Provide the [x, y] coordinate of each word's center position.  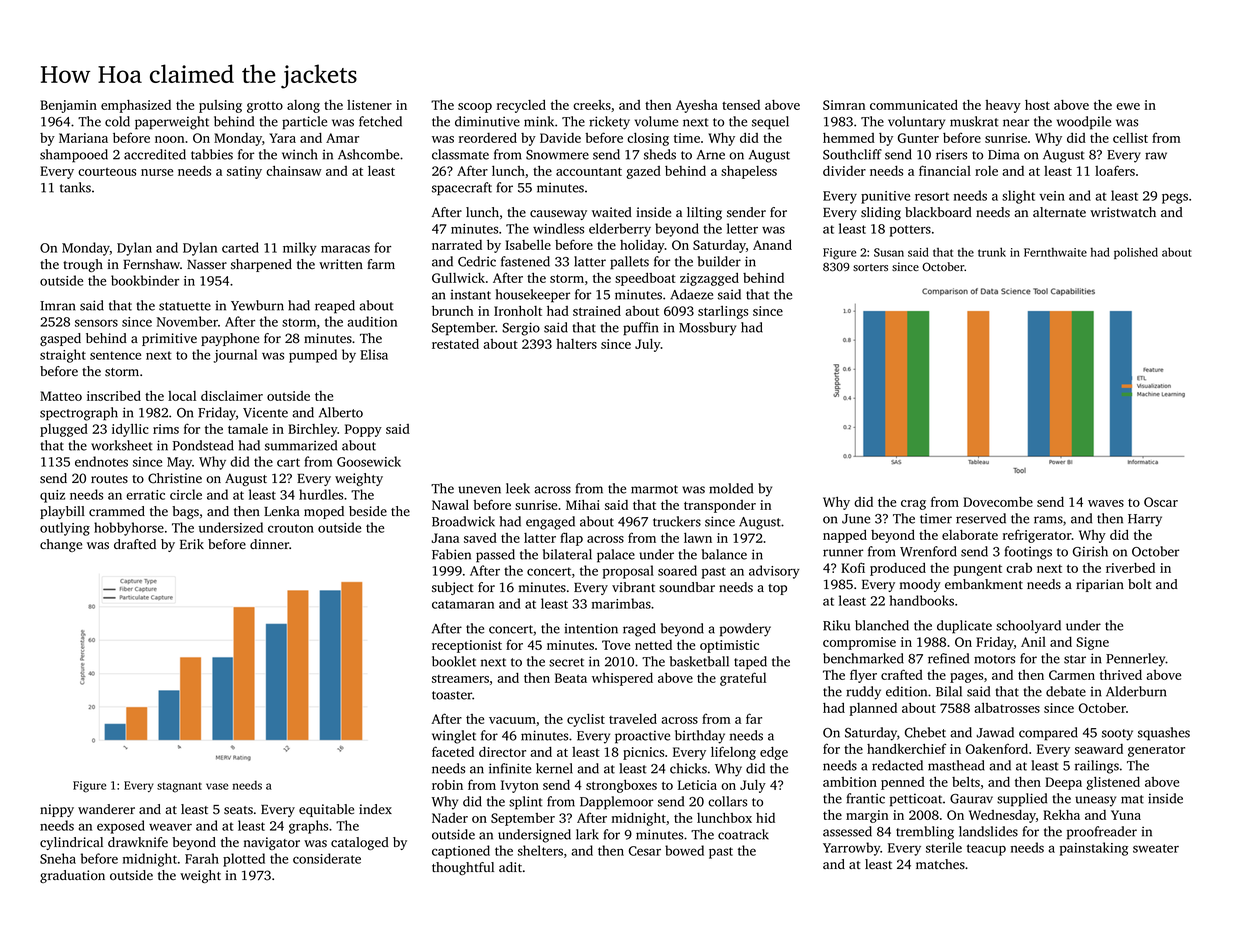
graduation [72, 876]
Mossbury [707, 329]
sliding [881, 213]
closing [648, 139]
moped [324, 512]
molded [731, 488]
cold [117, 121]
